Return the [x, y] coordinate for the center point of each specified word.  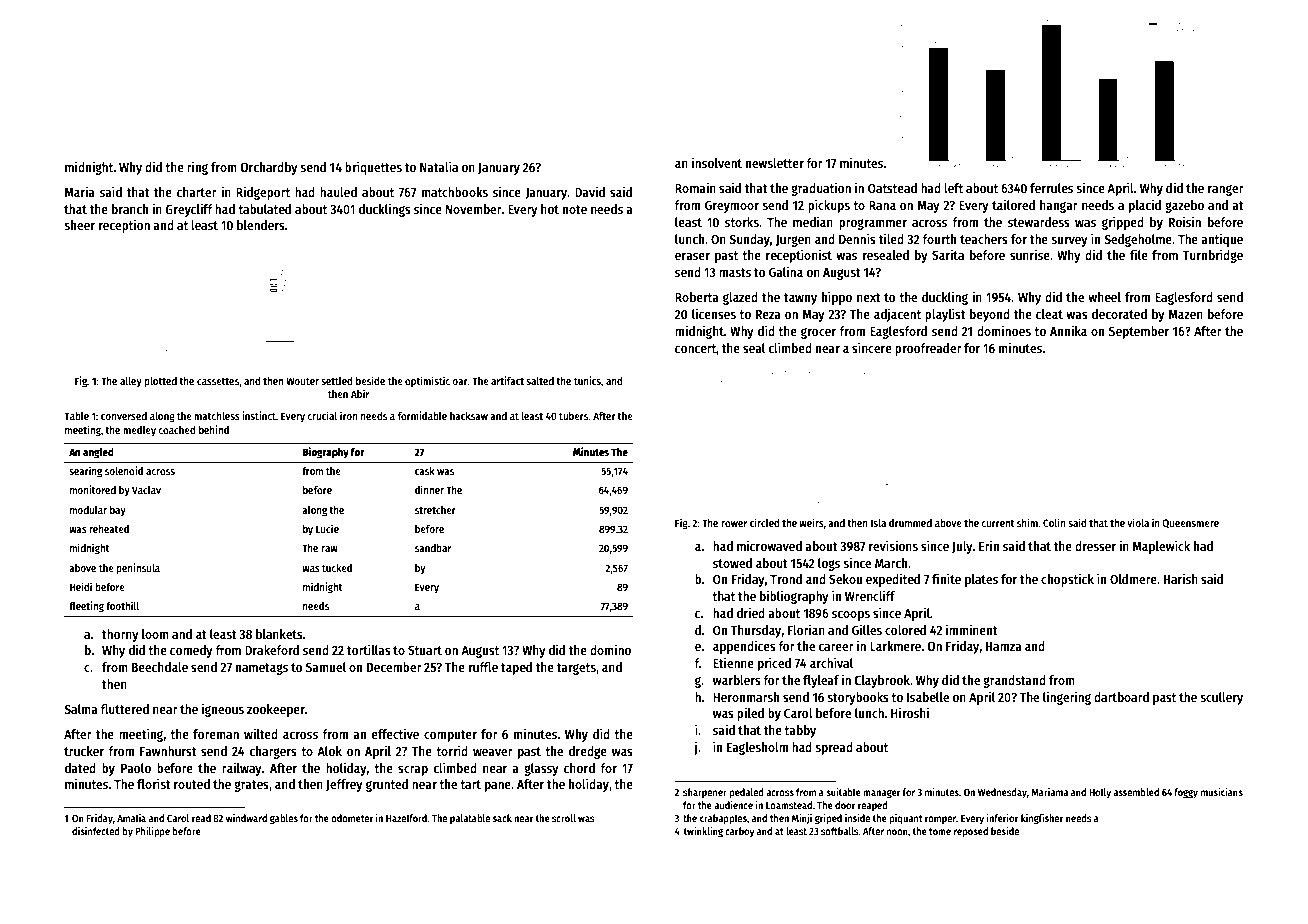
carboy [740, 832]
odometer [352, 818]
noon [897, 832]
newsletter [775, 163]
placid [1145, 206]
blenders [261, 225]
